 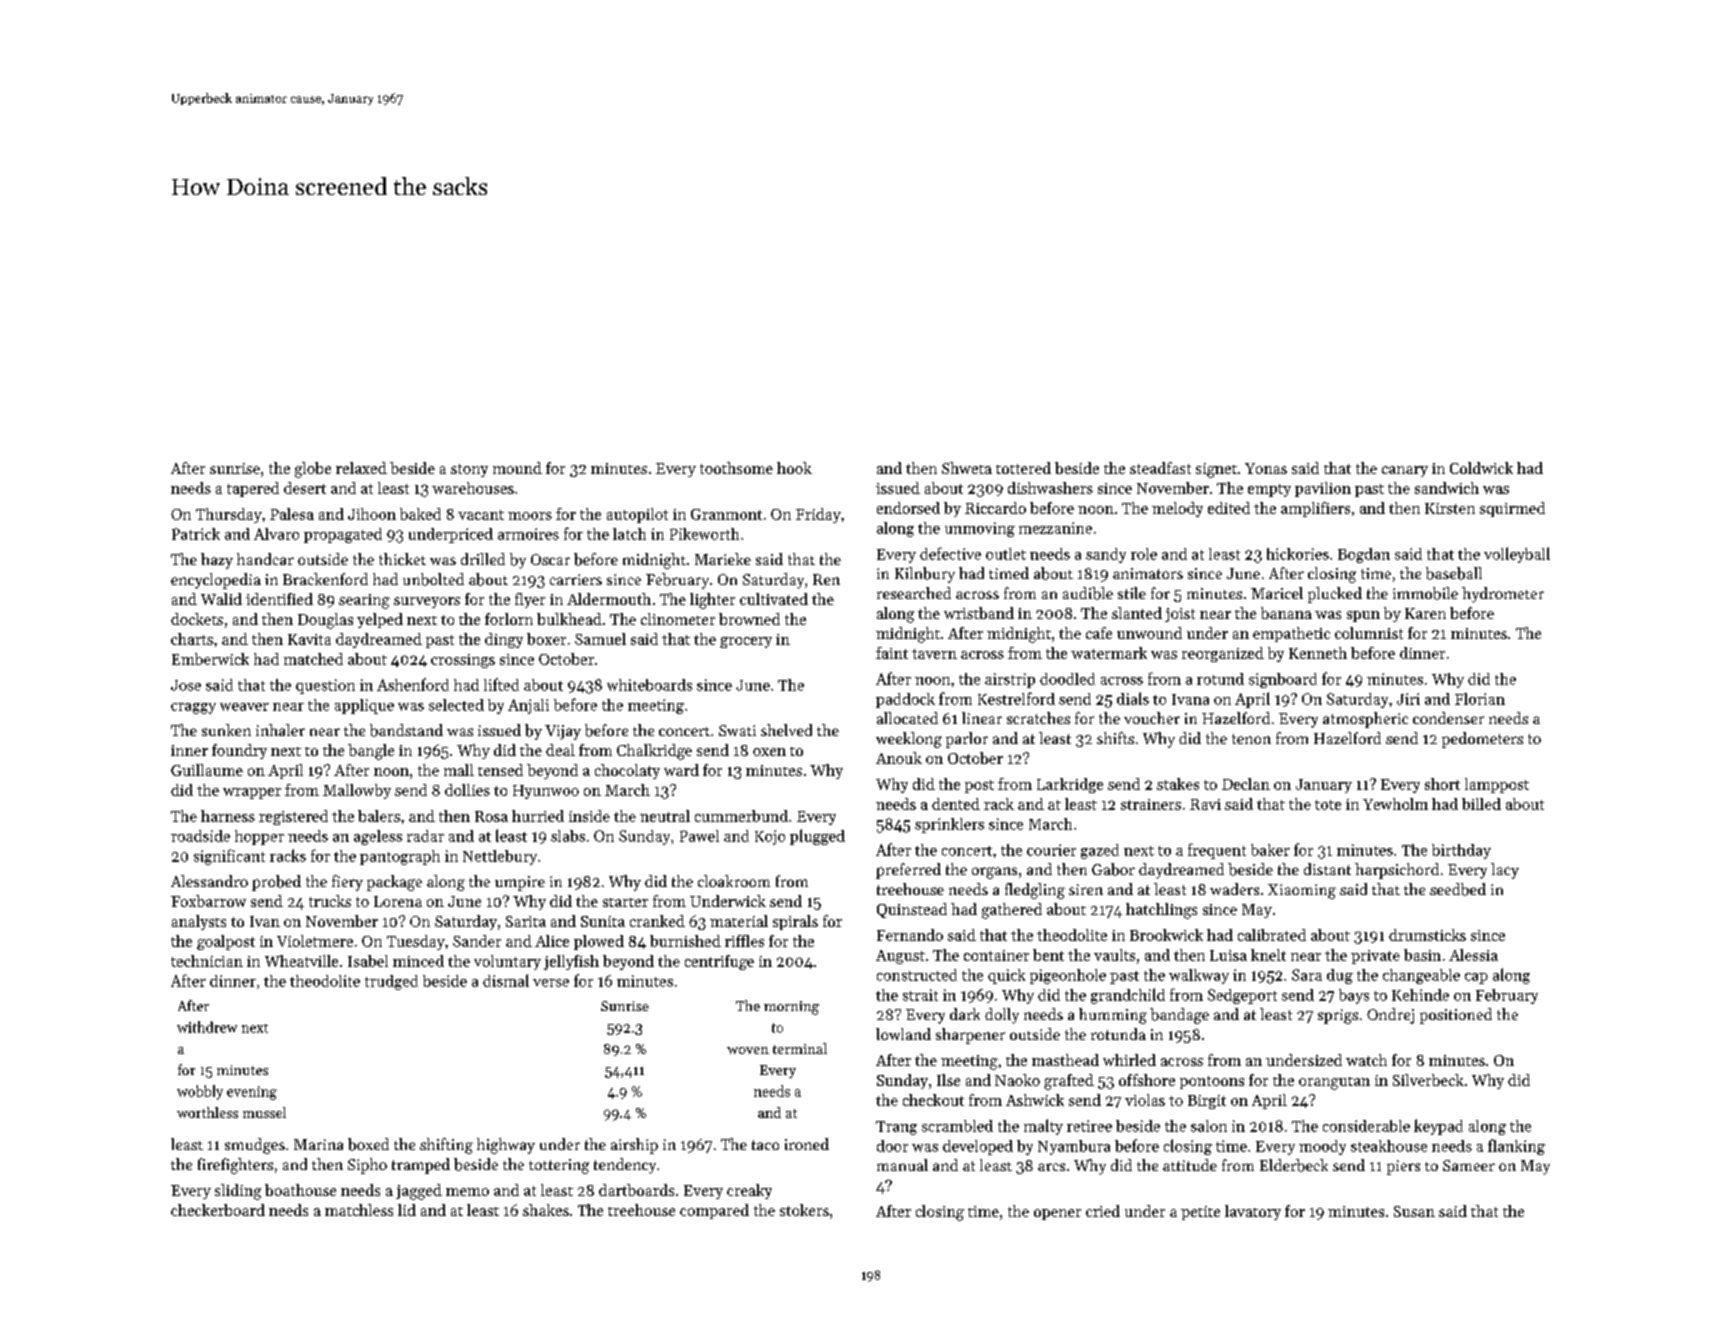 What do you see at coordinates (995, 508) in the document?
I see `Riccardo` at bounding box center [995, 508].
